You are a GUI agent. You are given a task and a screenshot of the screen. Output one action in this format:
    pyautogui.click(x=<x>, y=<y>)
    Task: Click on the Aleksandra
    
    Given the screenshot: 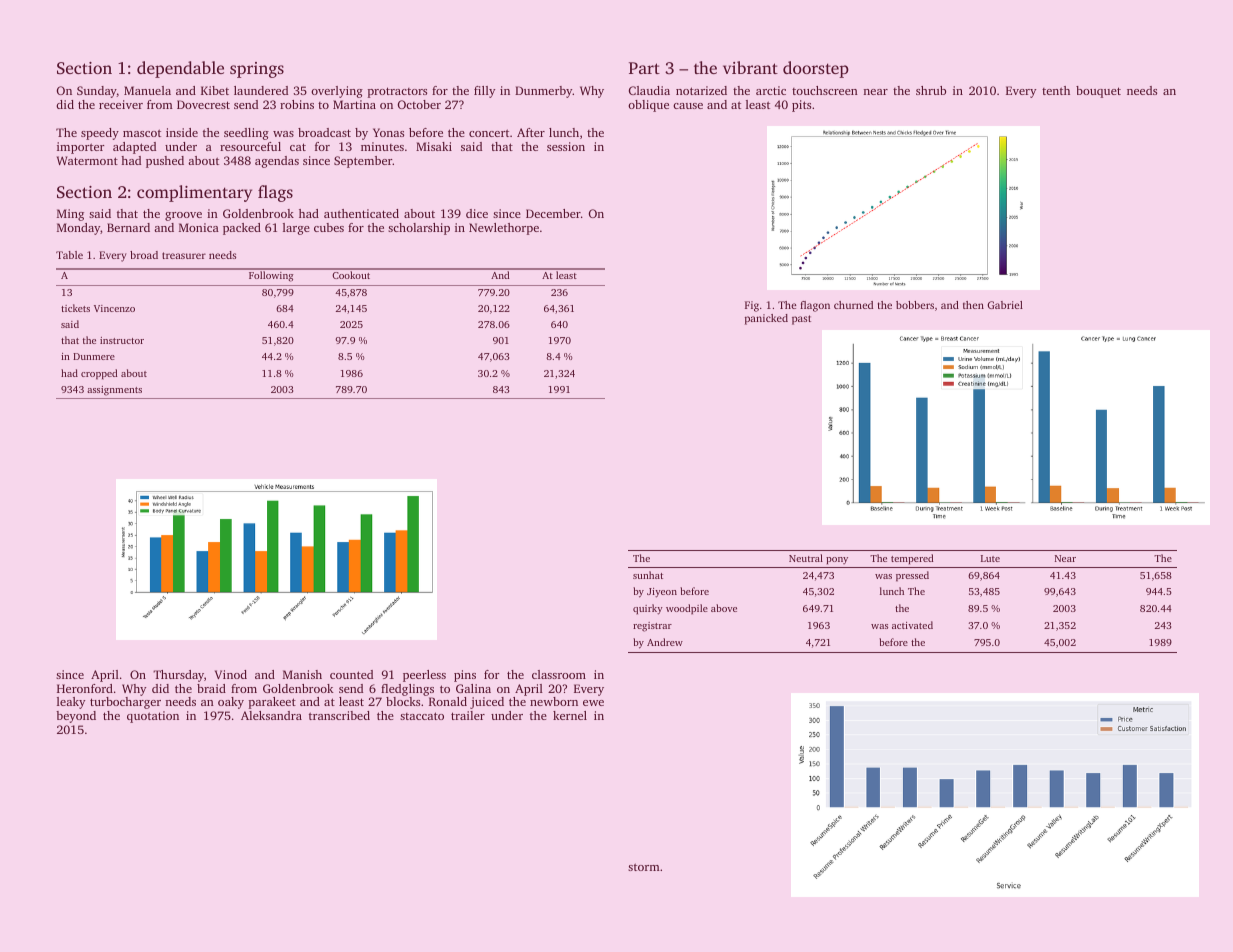 What is the action you would take?
    pyautogui.click(x=271, y=715)
